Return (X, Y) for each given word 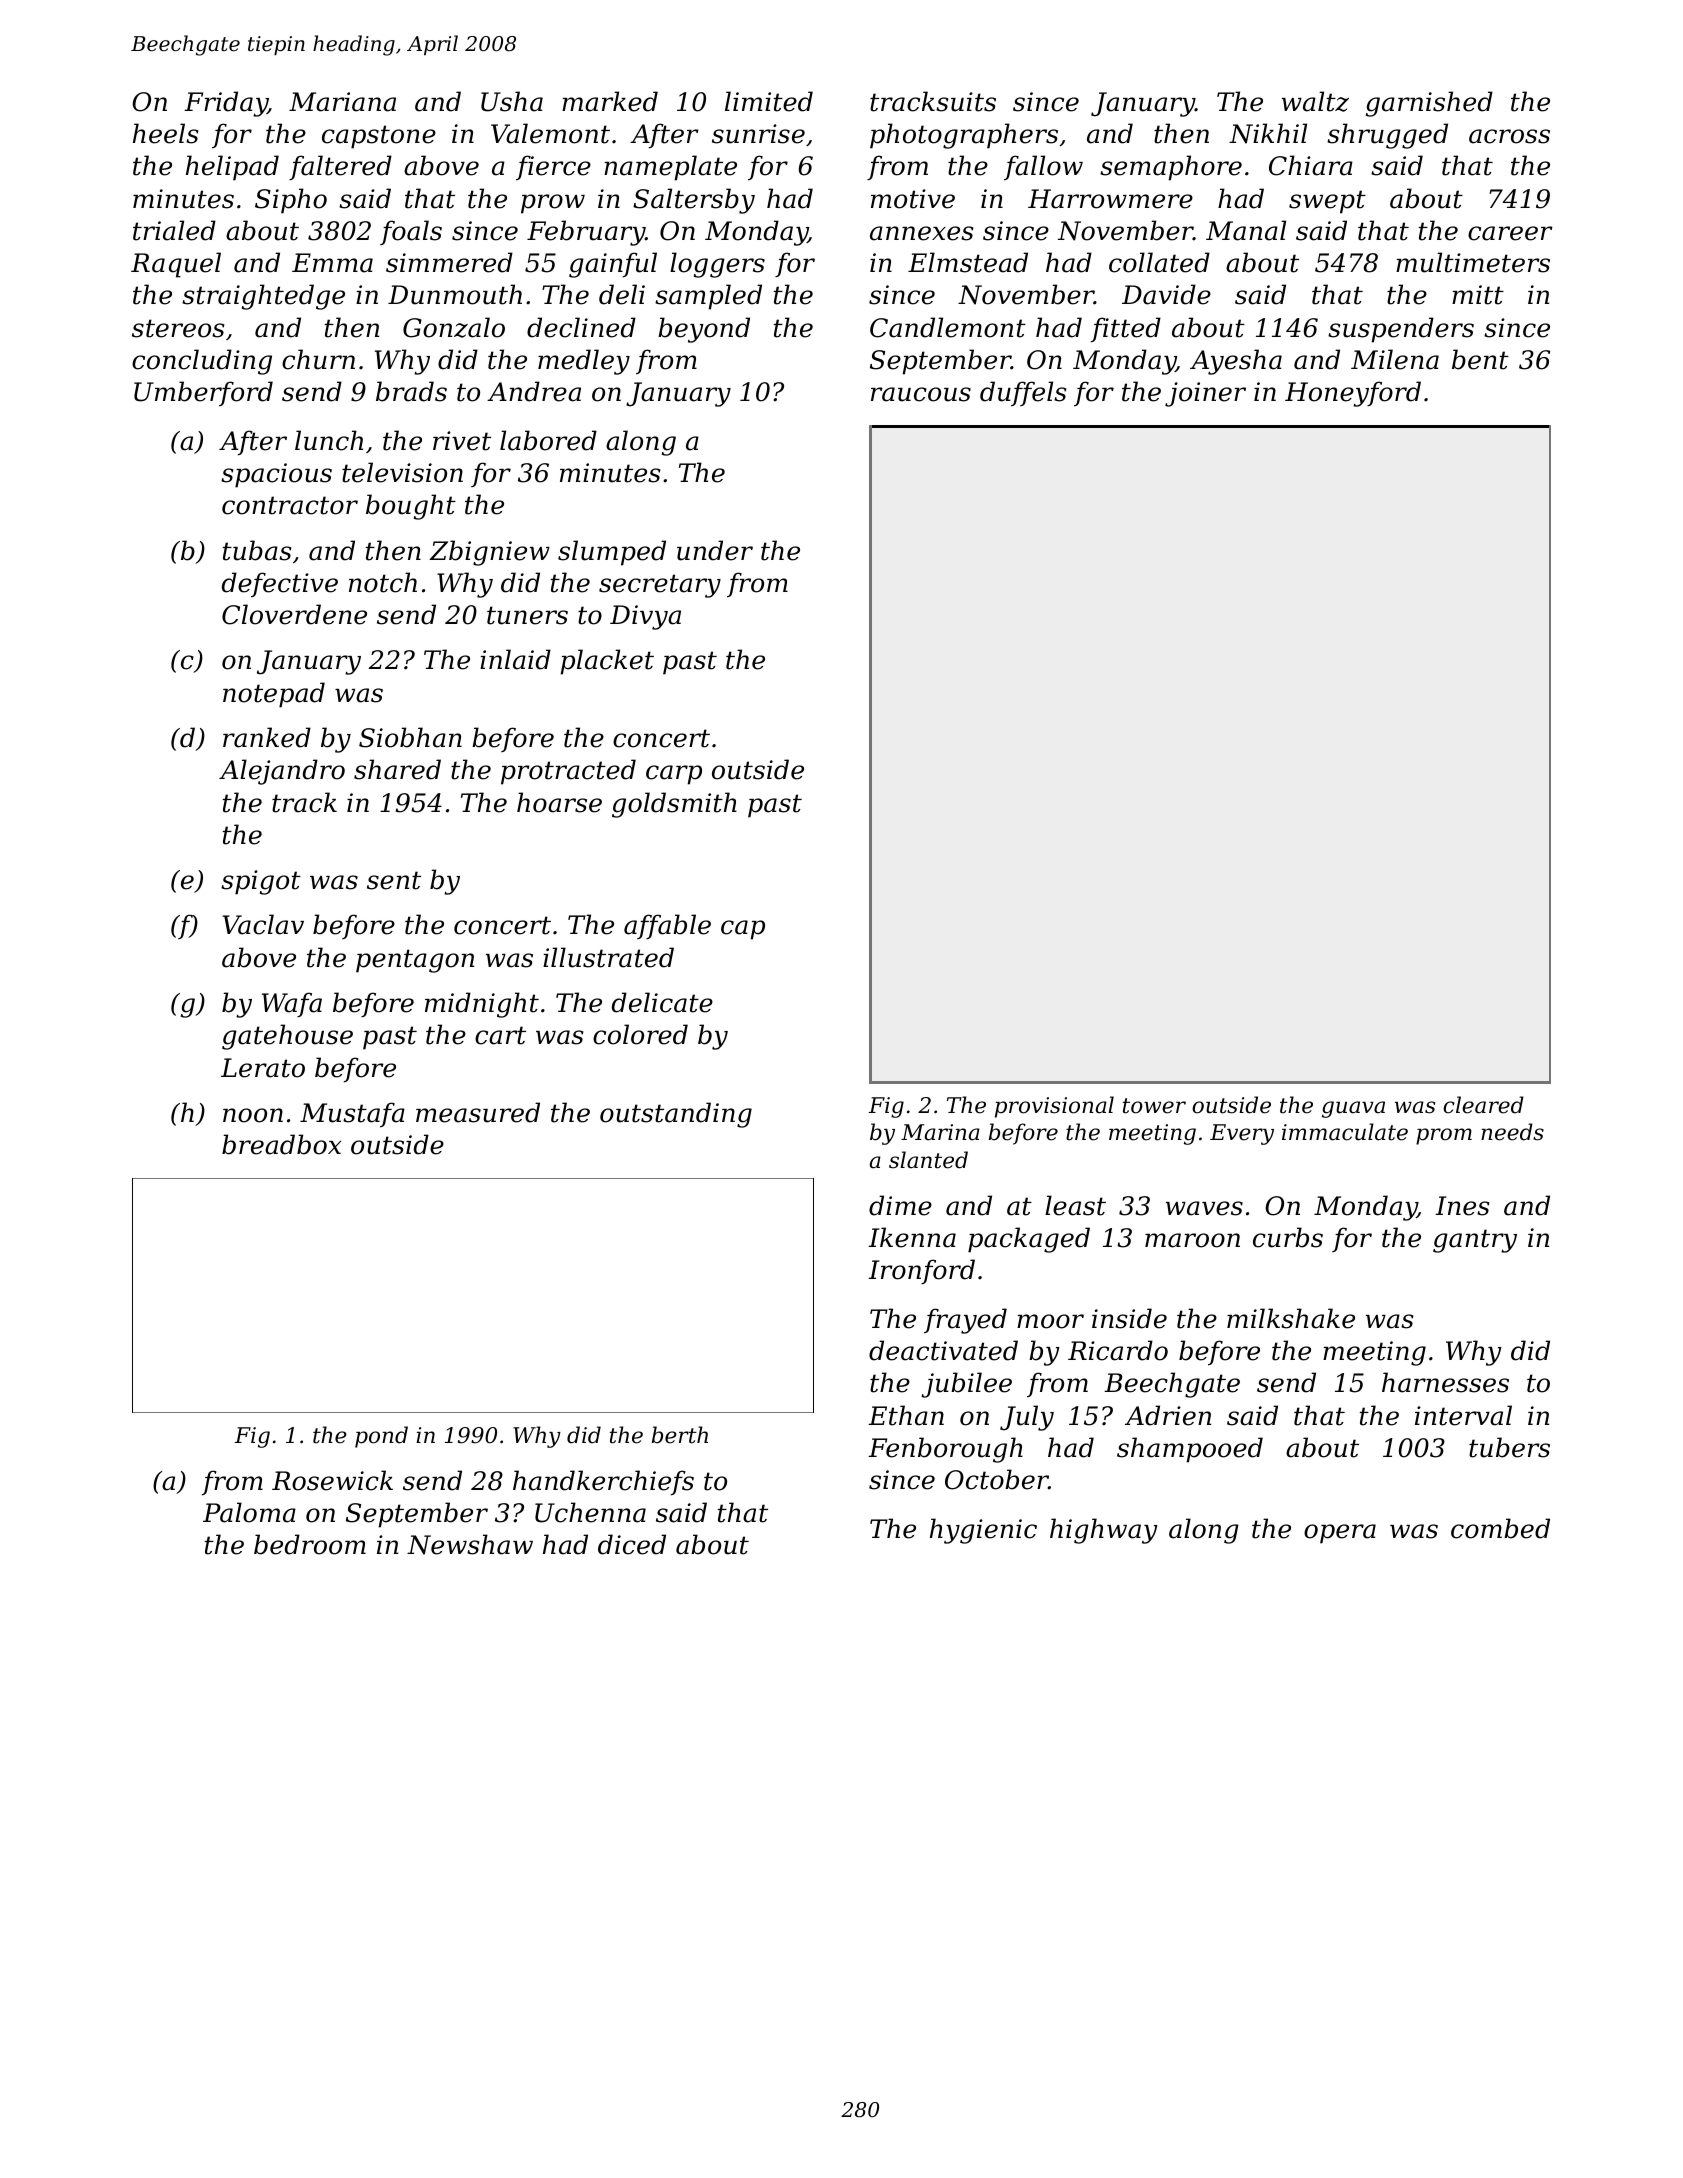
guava (1353, 1109)
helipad (232, 168)
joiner (1205, 394)
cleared (1483, 1105)
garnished (1429, 104)
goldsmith (674, 805)
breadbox (281, 1144)
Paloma (249, 1512)
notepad (274, 695)
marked (610, 101)
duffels (1023, 394)
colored (640, 1034)
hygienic (983, 1531)
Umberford (203, 394)
